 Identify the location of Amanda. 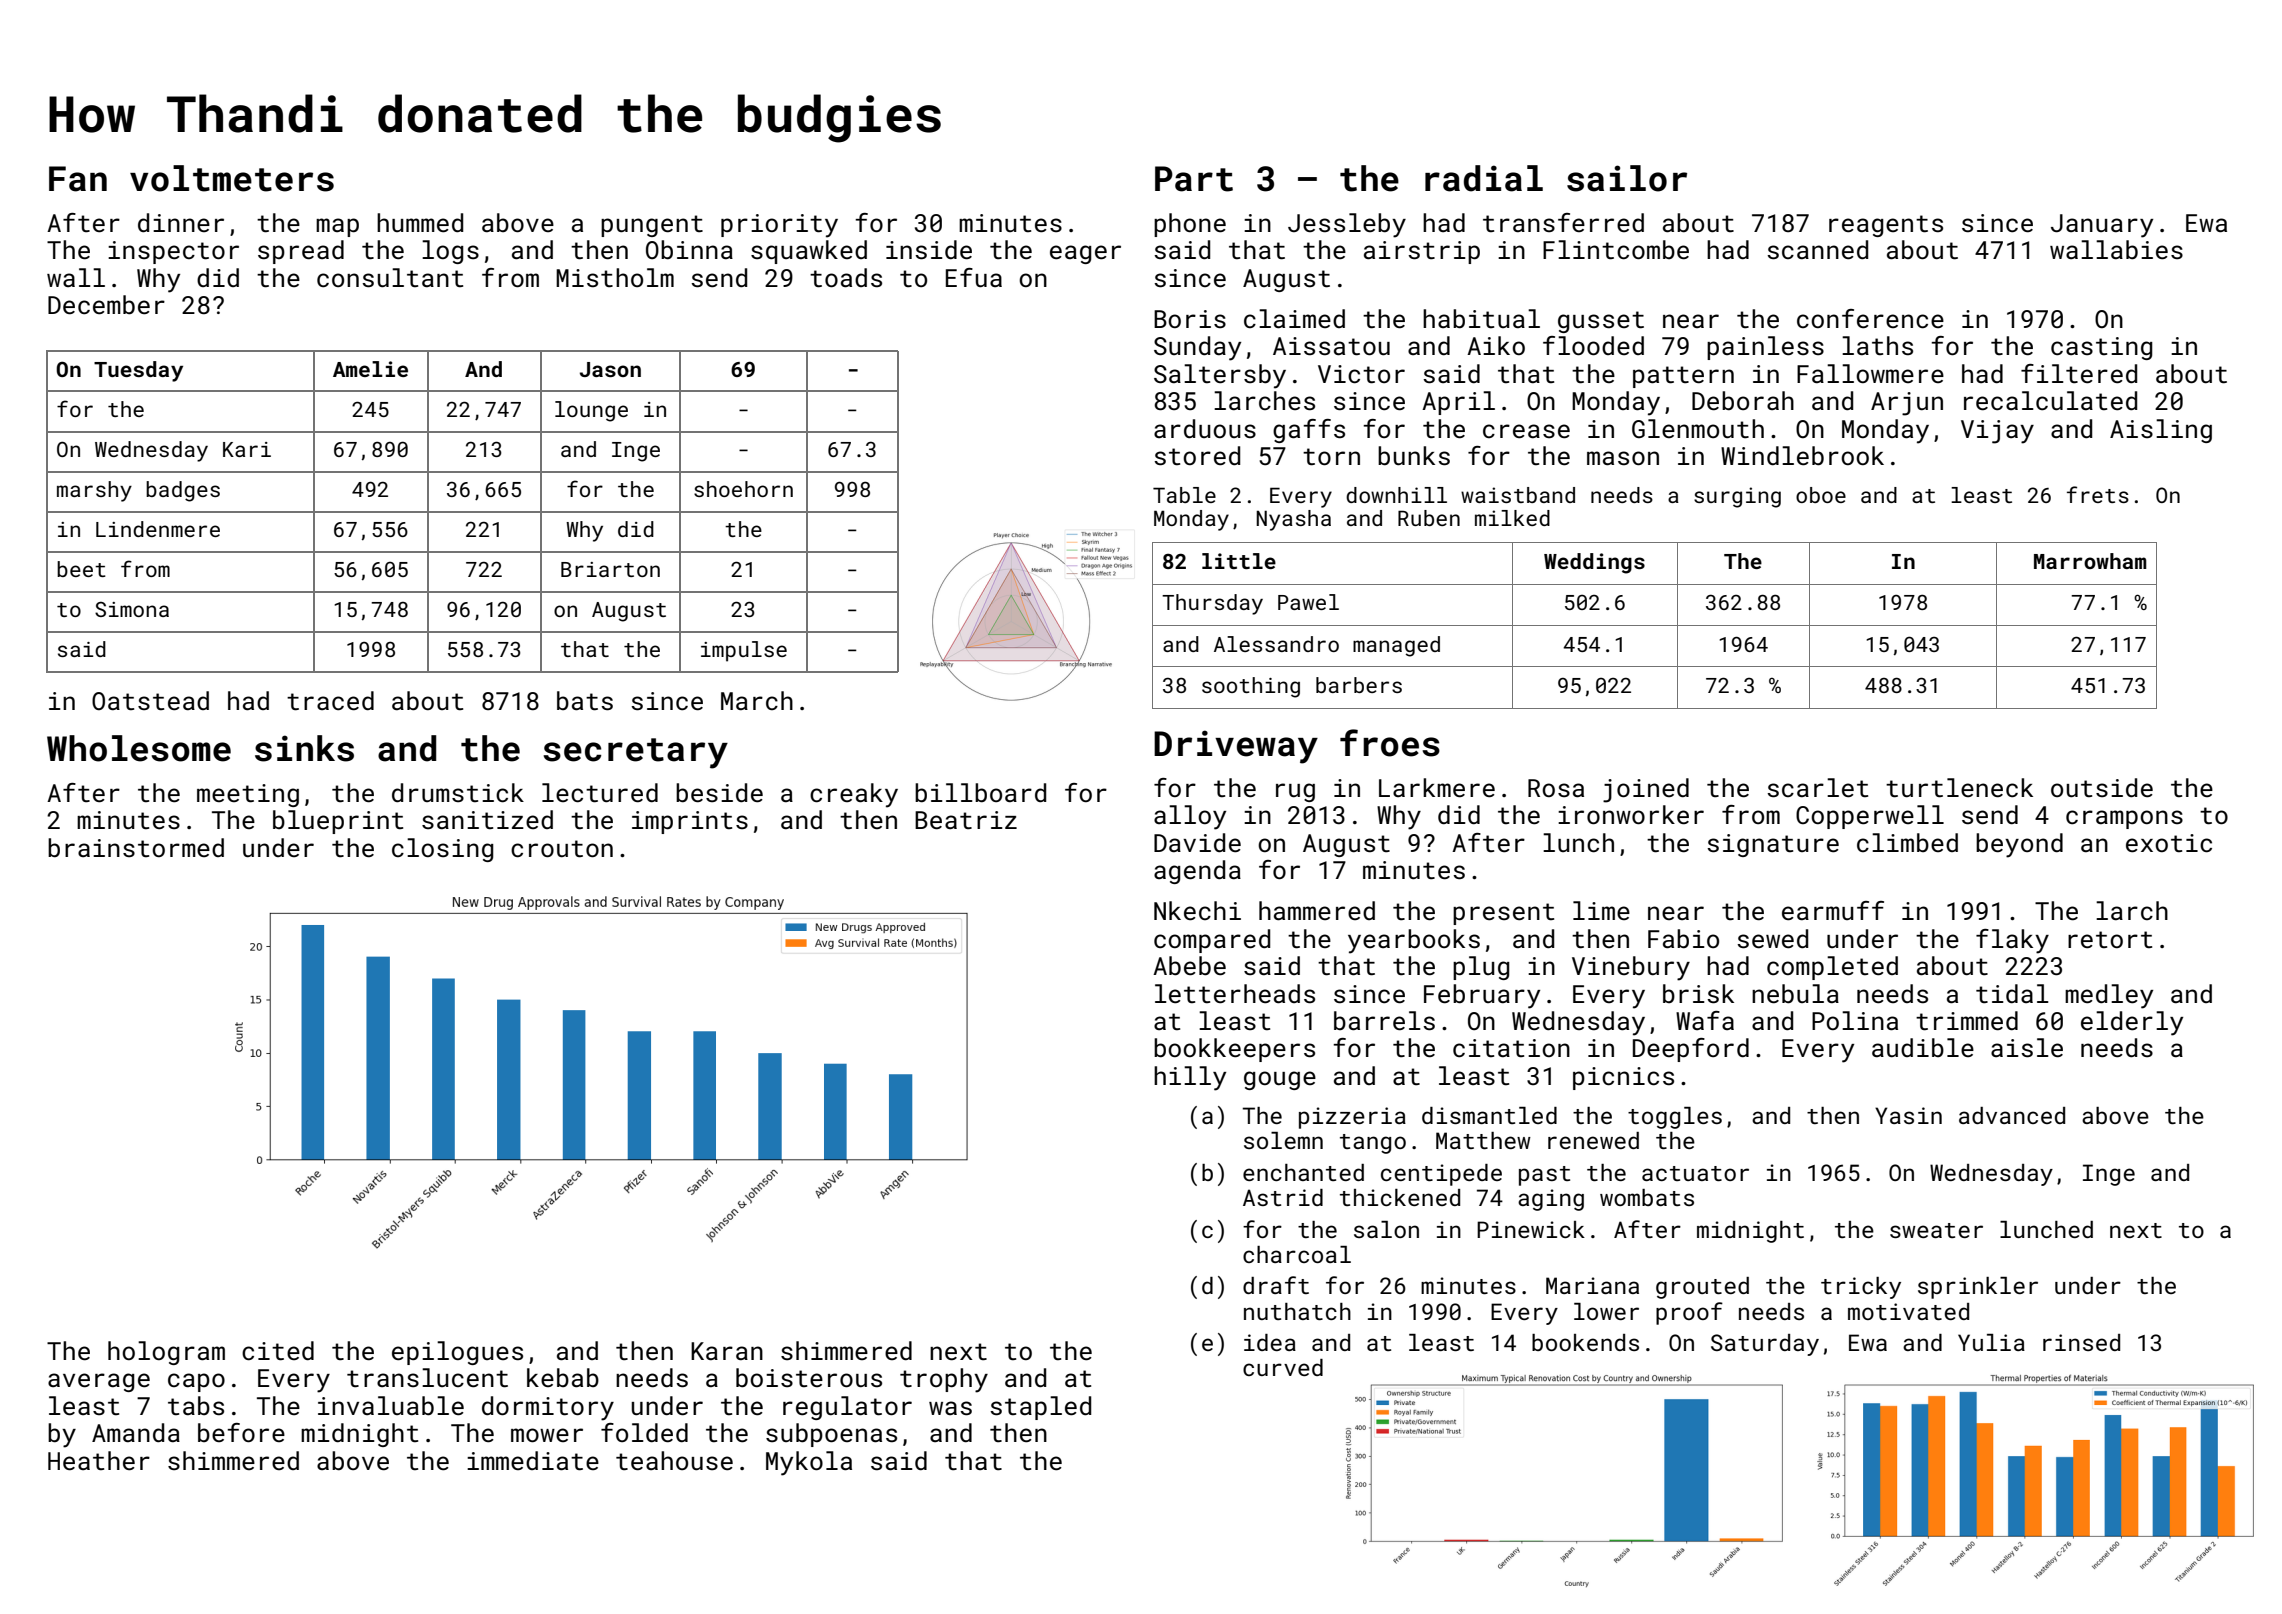
(136, 1432).
